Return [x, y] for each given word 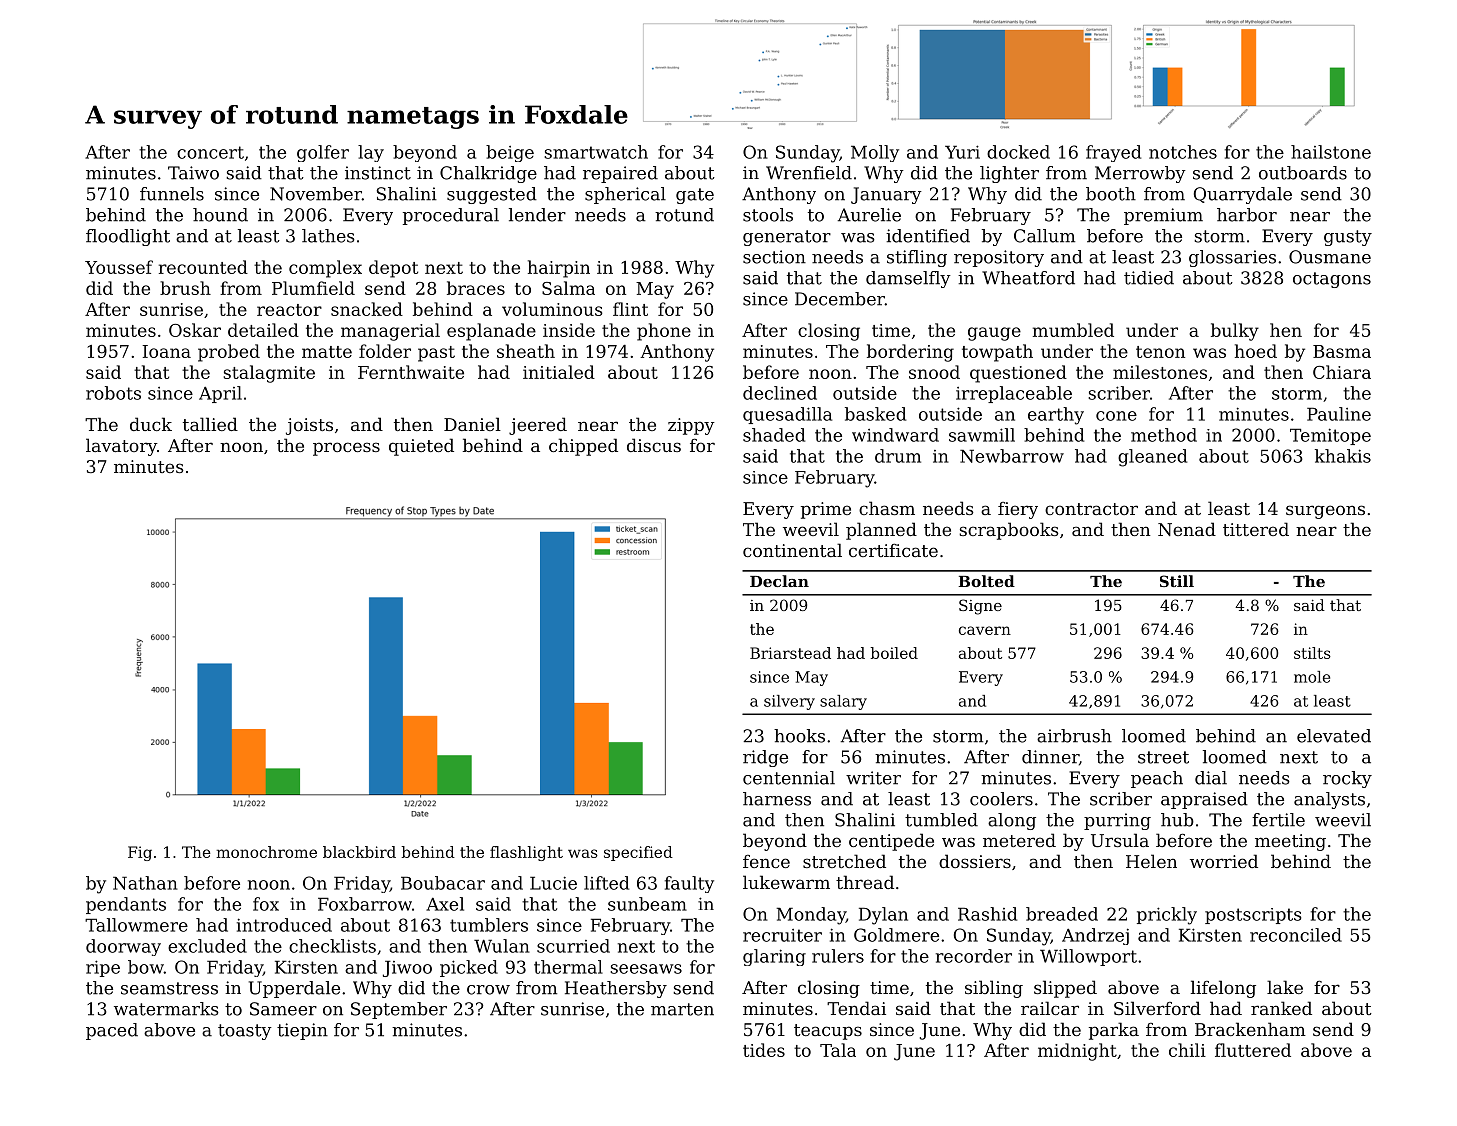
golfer [323, 153]
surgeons [1325, 512]
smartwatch [596, 152]
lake [1285, 987]
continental [792, 550]
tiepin [302, 1031]
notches [1183, 152]
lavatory [121, 447]
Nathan [145, 883]
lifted [606, 883]
